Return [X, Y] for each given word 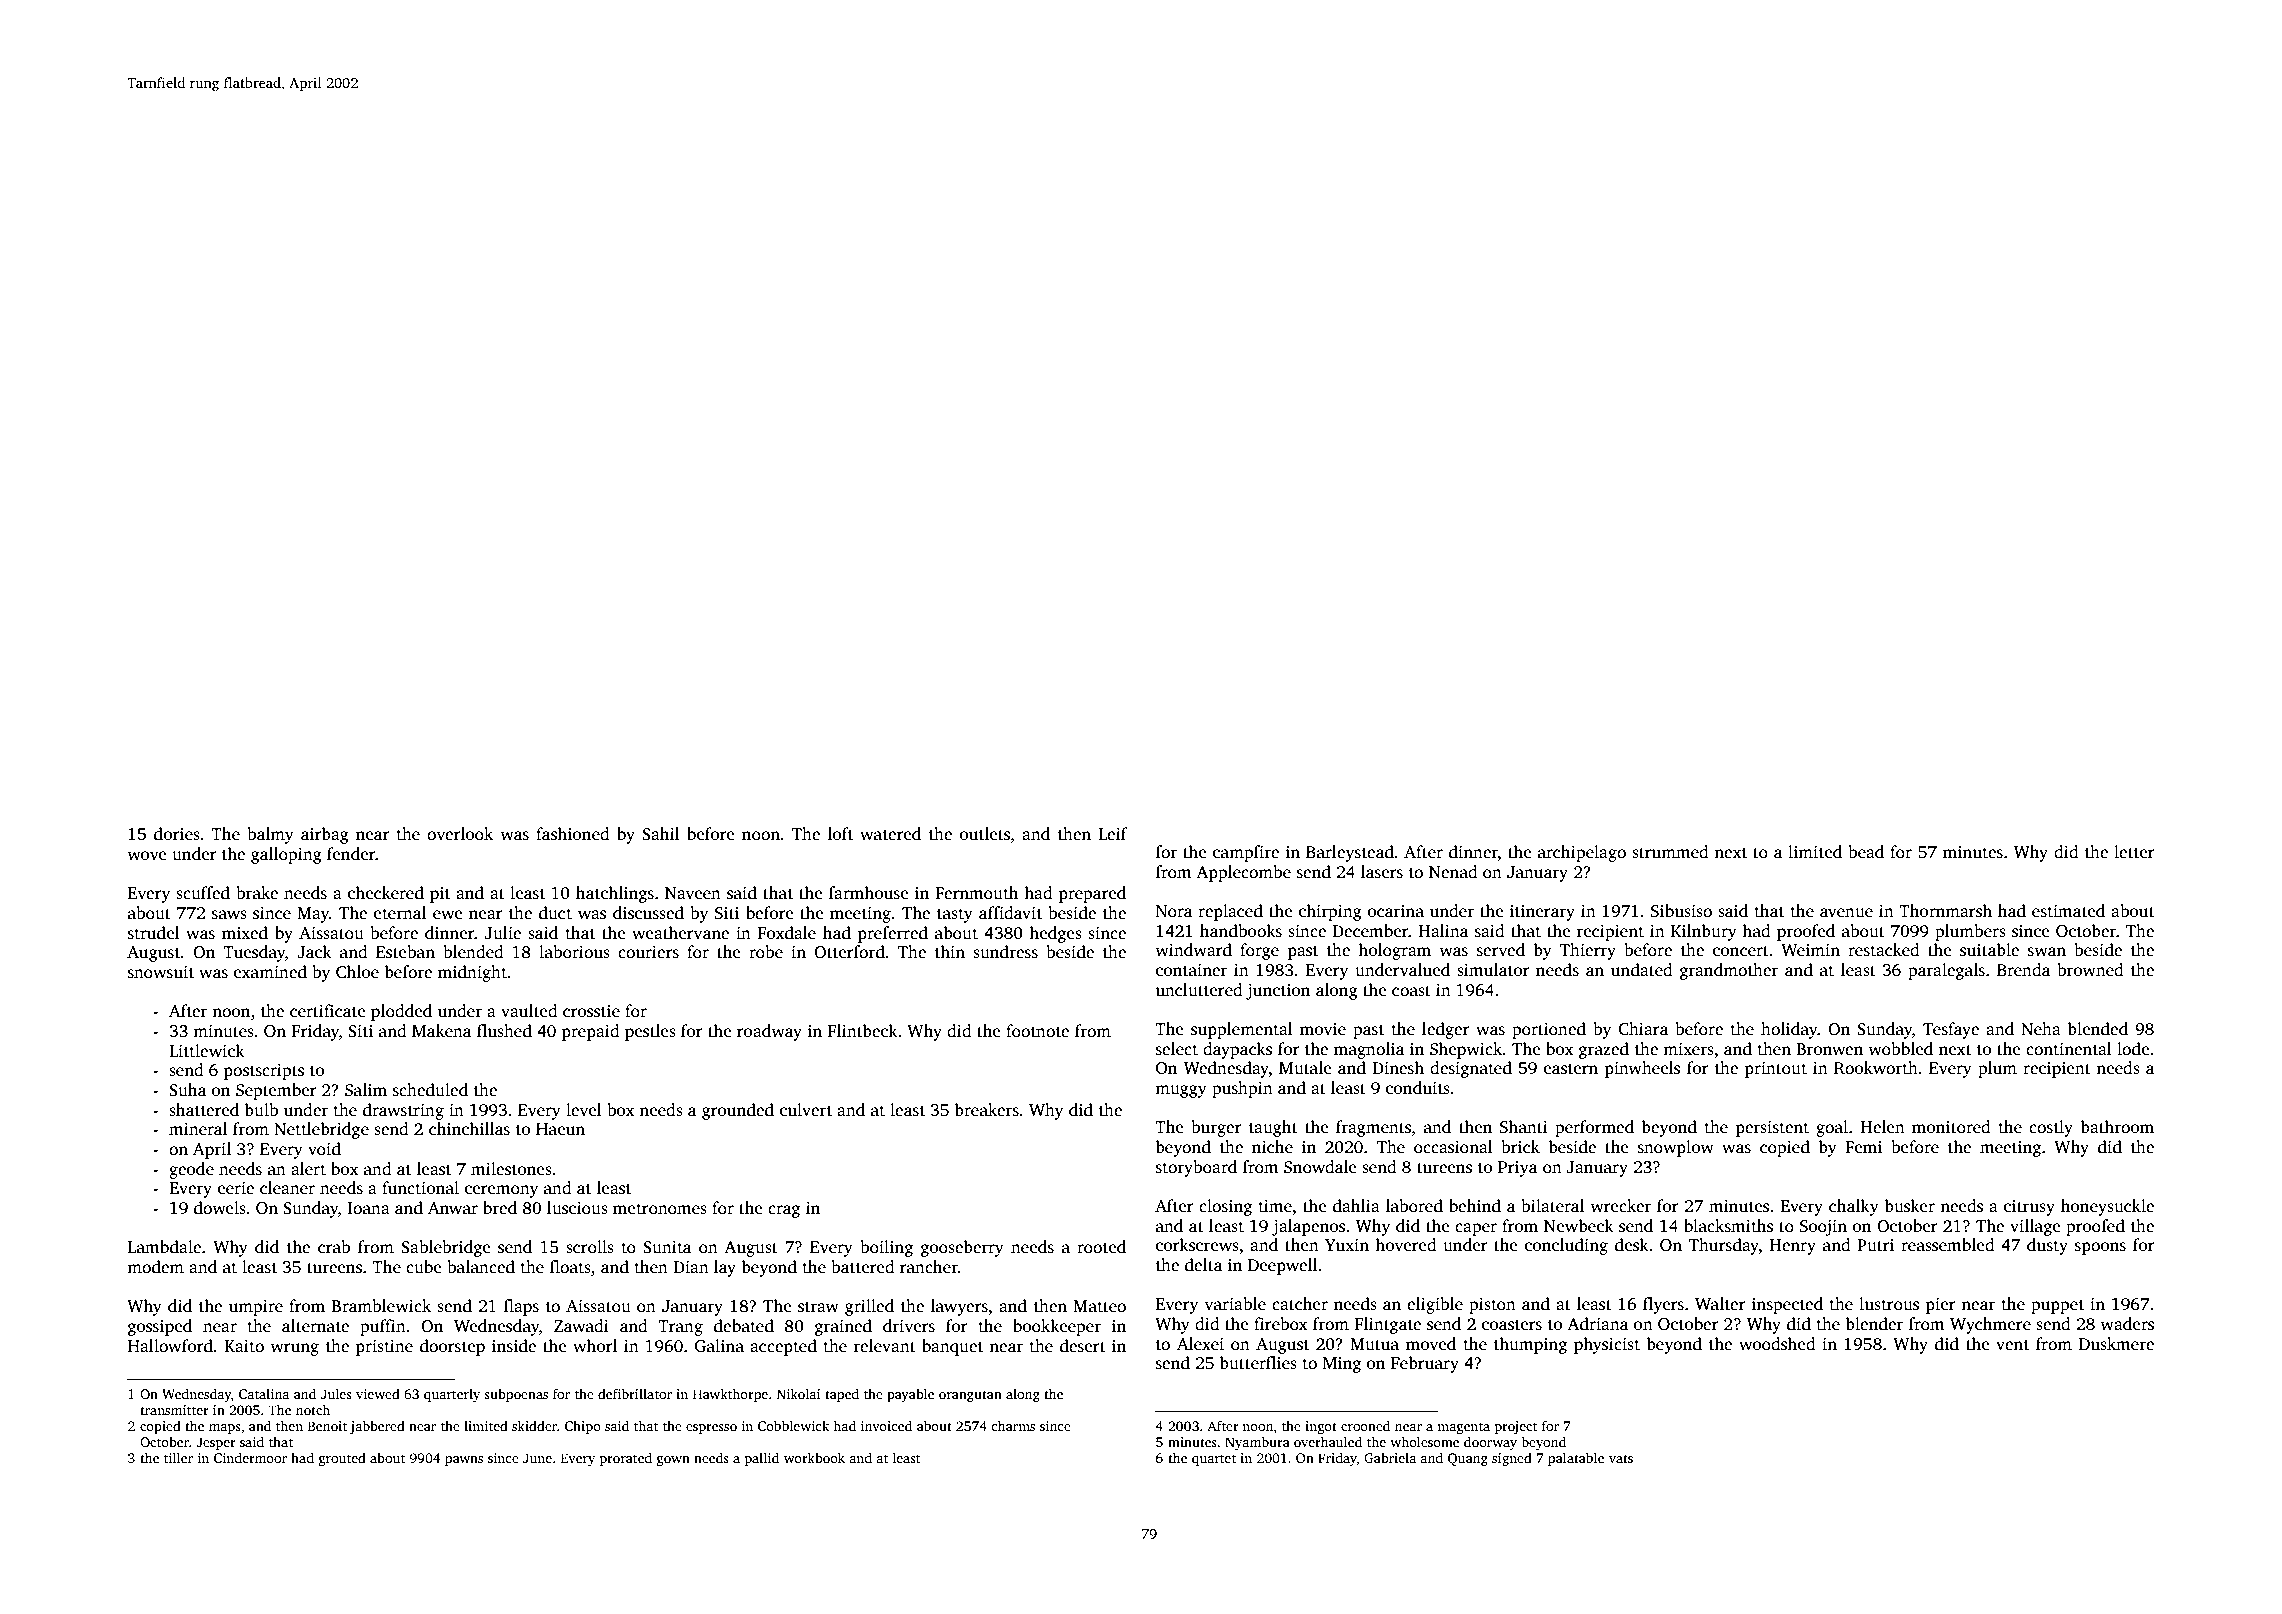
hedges [1055, 934]
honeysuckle [2107, 1207]
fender [351, 854]
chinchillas [469, 1129]
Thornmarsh [1945, 911]
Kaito [244, 1346]
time [1275, 1206]
